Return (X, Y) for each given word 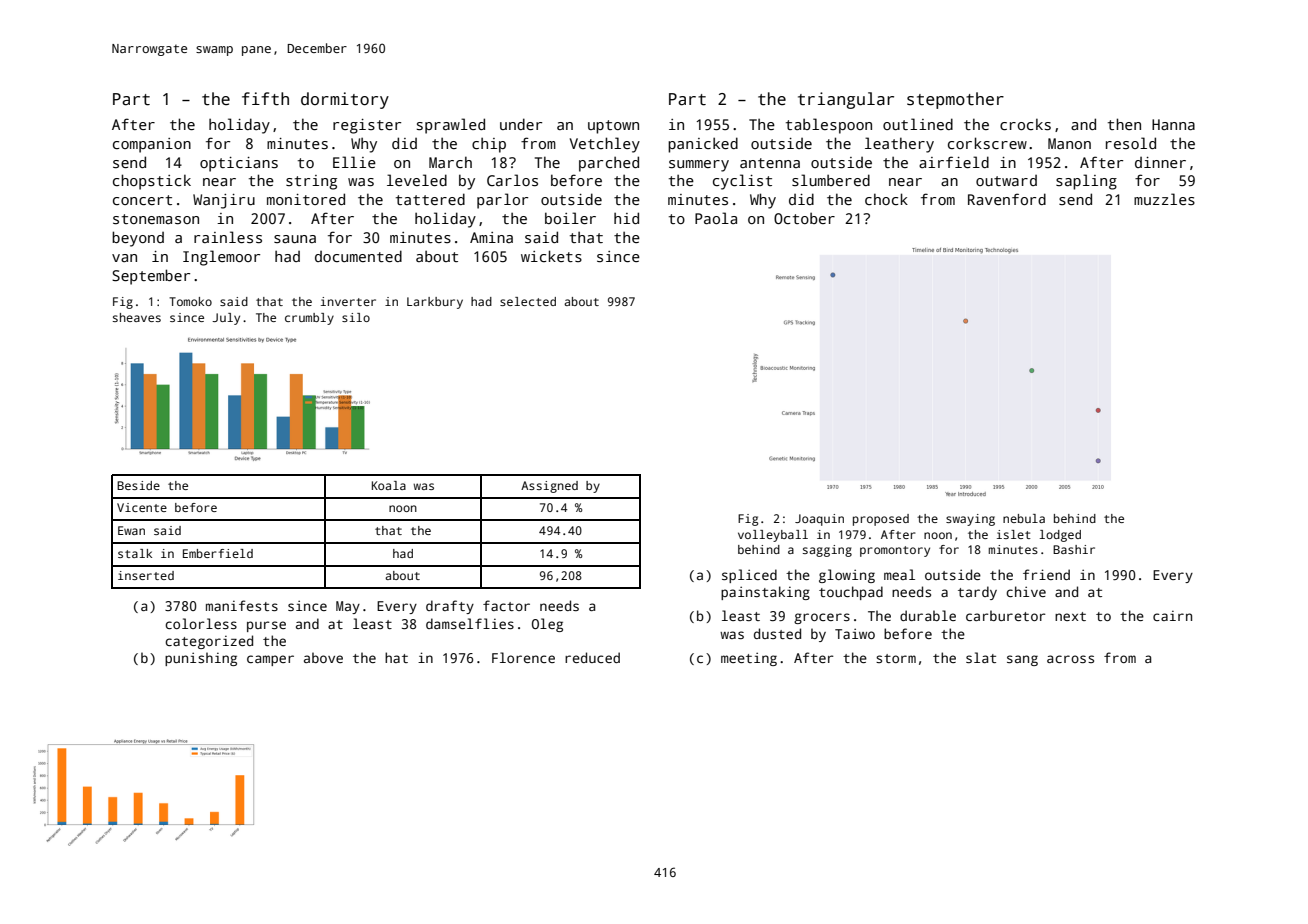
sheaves (137, 317)
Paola (716, 218)
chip (489, 145)
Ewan (131, 530)
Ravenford (1007, 199)
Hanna (1173, 124)
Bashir (1074, 549)
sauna (295, 239)
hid (626, 218)
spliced (749, 576)
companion (152, 145)
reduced (592, 657)
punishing (201, 659)
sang (1022, 660)
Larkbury (435, 303)
